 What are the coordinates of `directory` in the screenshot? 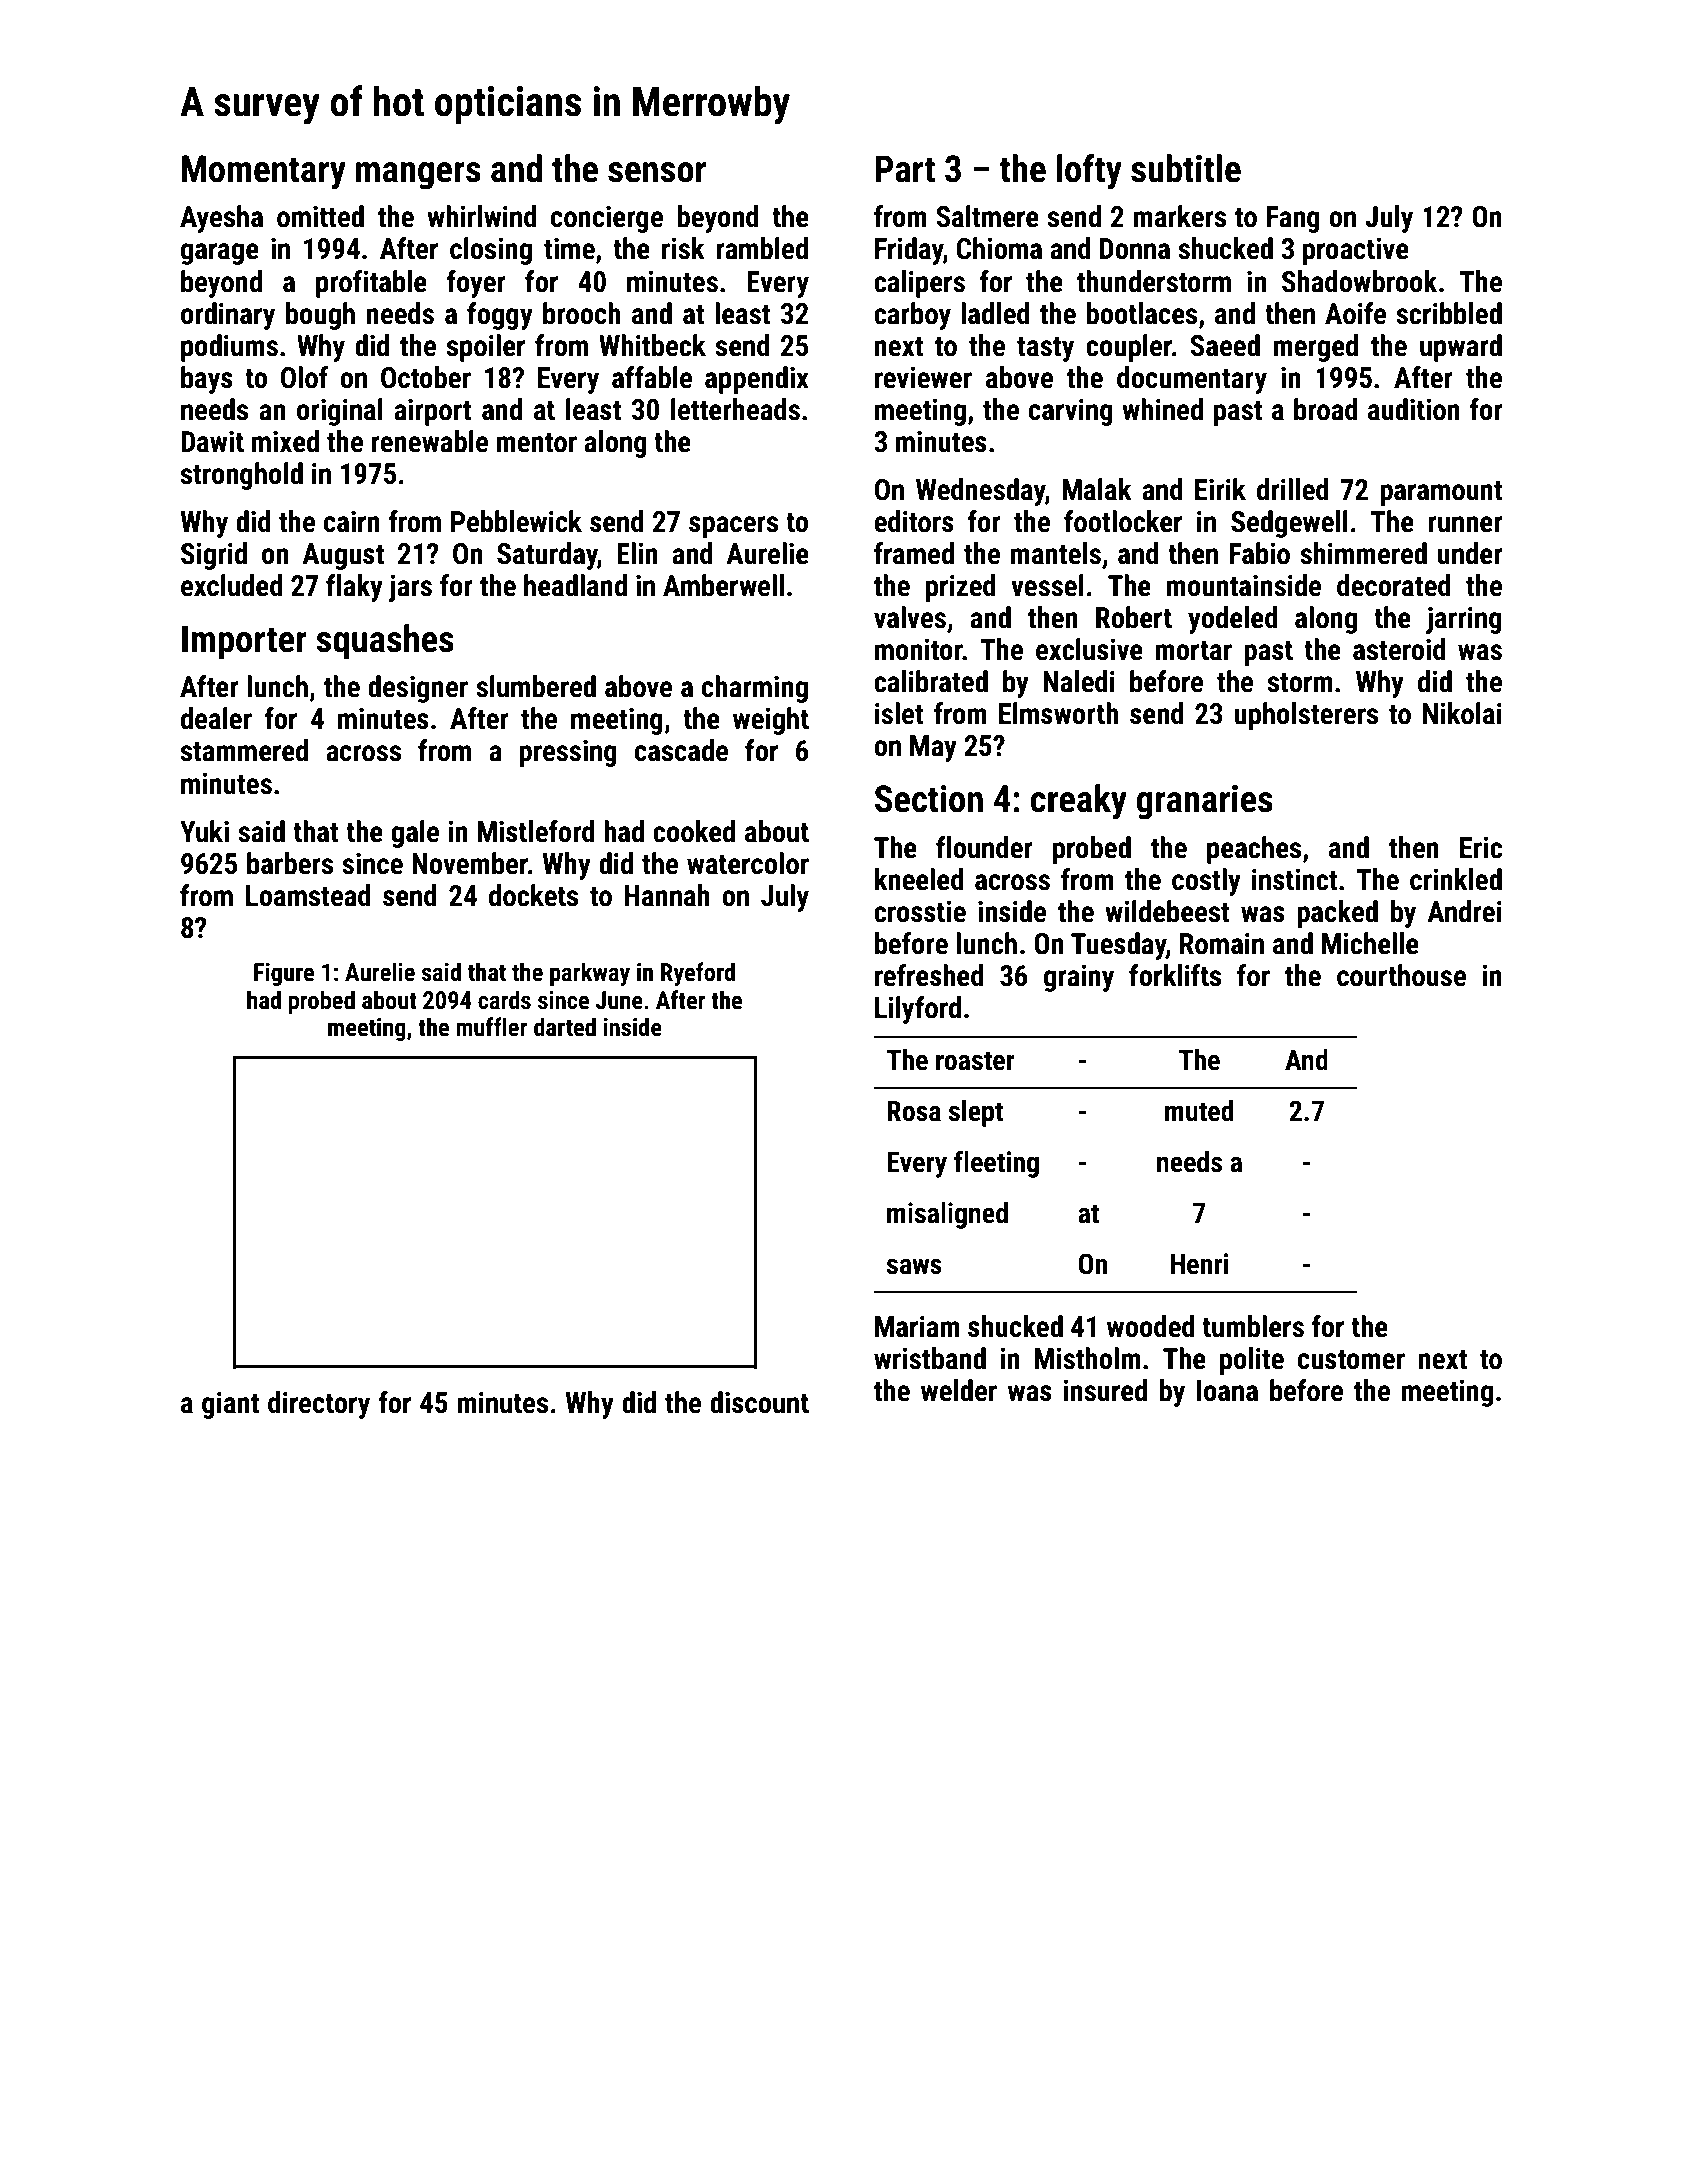 It's located at (319, 1405).
